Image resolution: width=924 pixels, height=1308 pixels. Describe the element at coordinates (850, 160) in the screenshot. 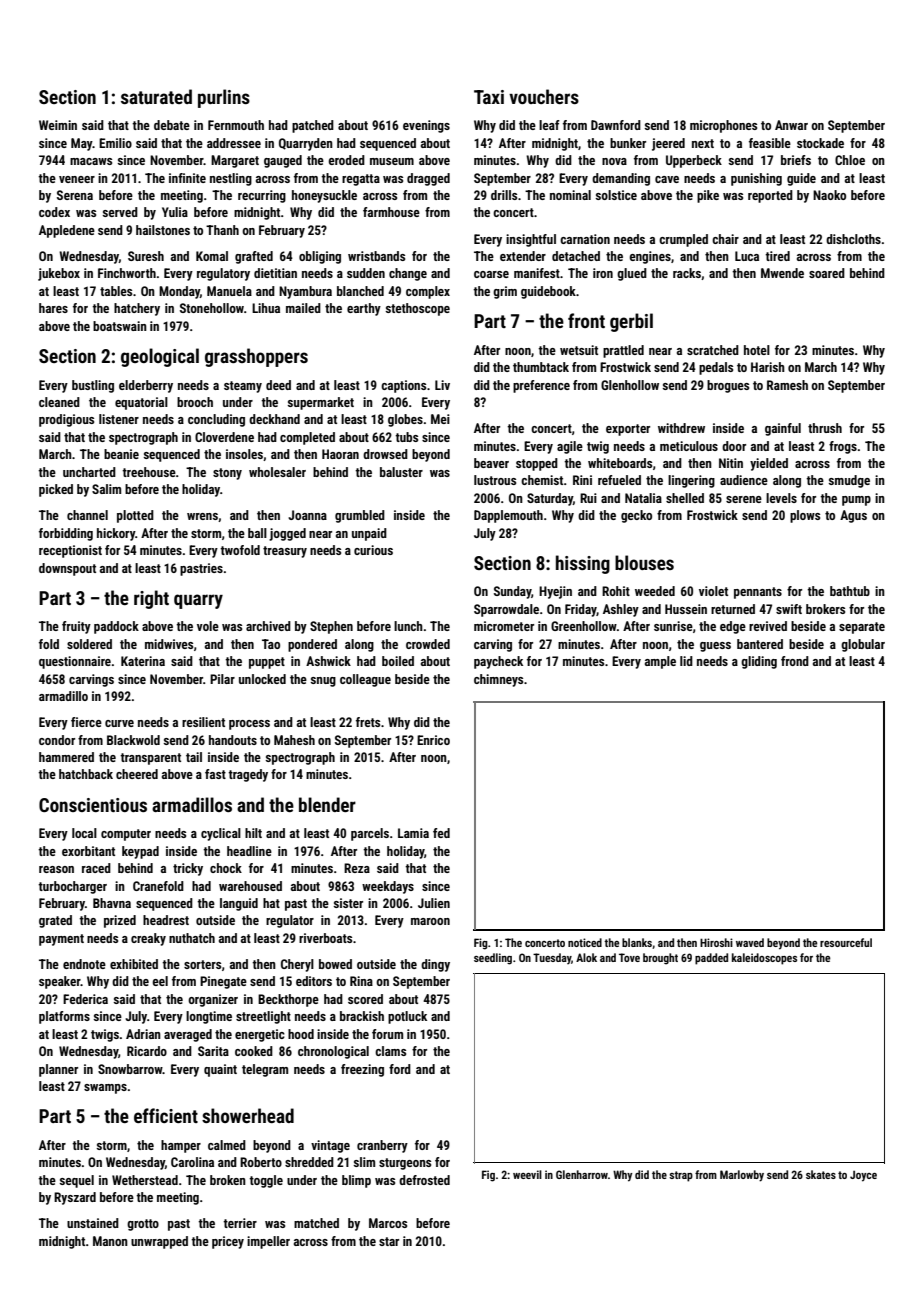

I see `Chloe` at that location.
